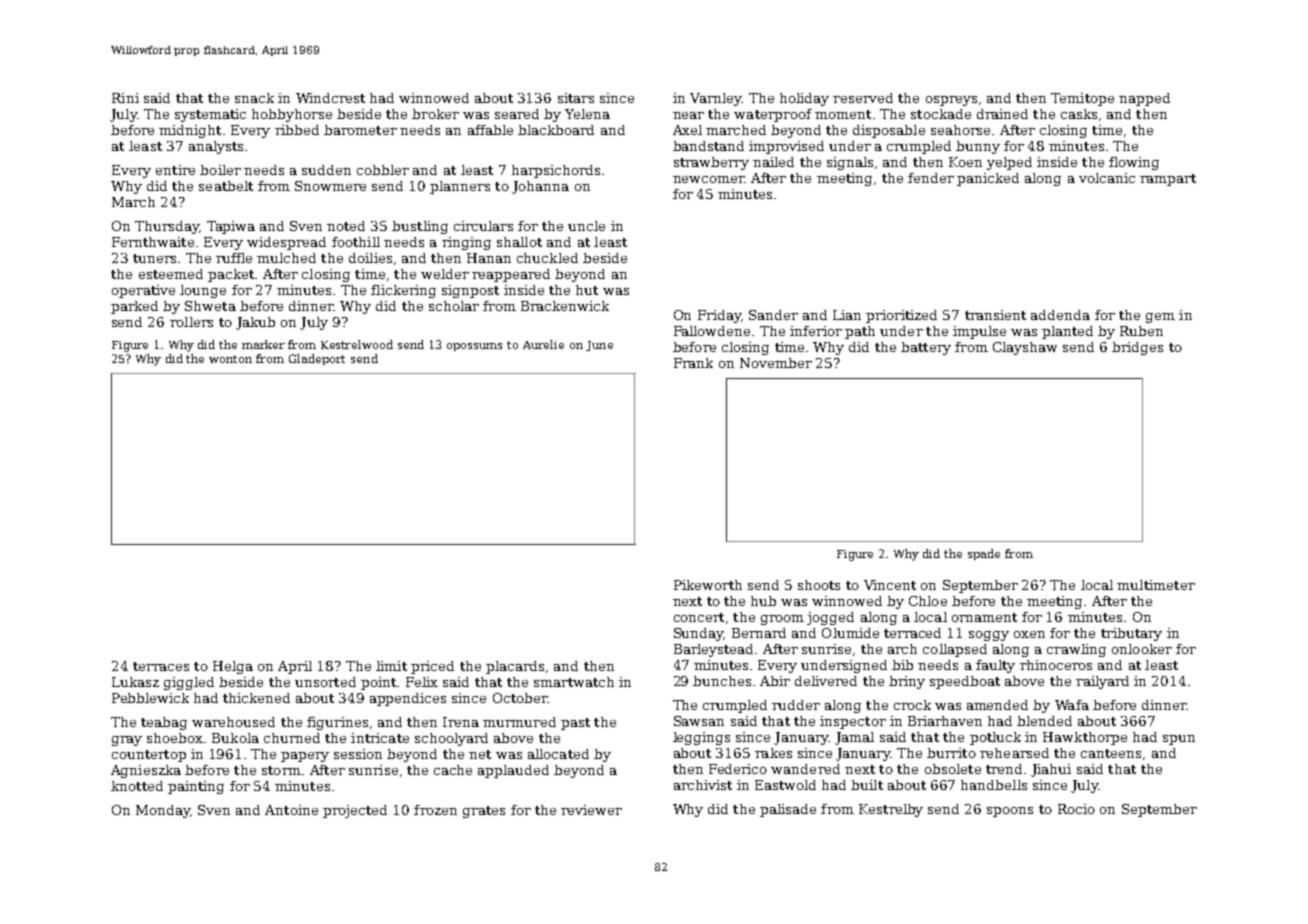 This page has height=924, width=1308. Describe the element at coordinates (1131, 634) in the page. I see `tributary` at that location.
